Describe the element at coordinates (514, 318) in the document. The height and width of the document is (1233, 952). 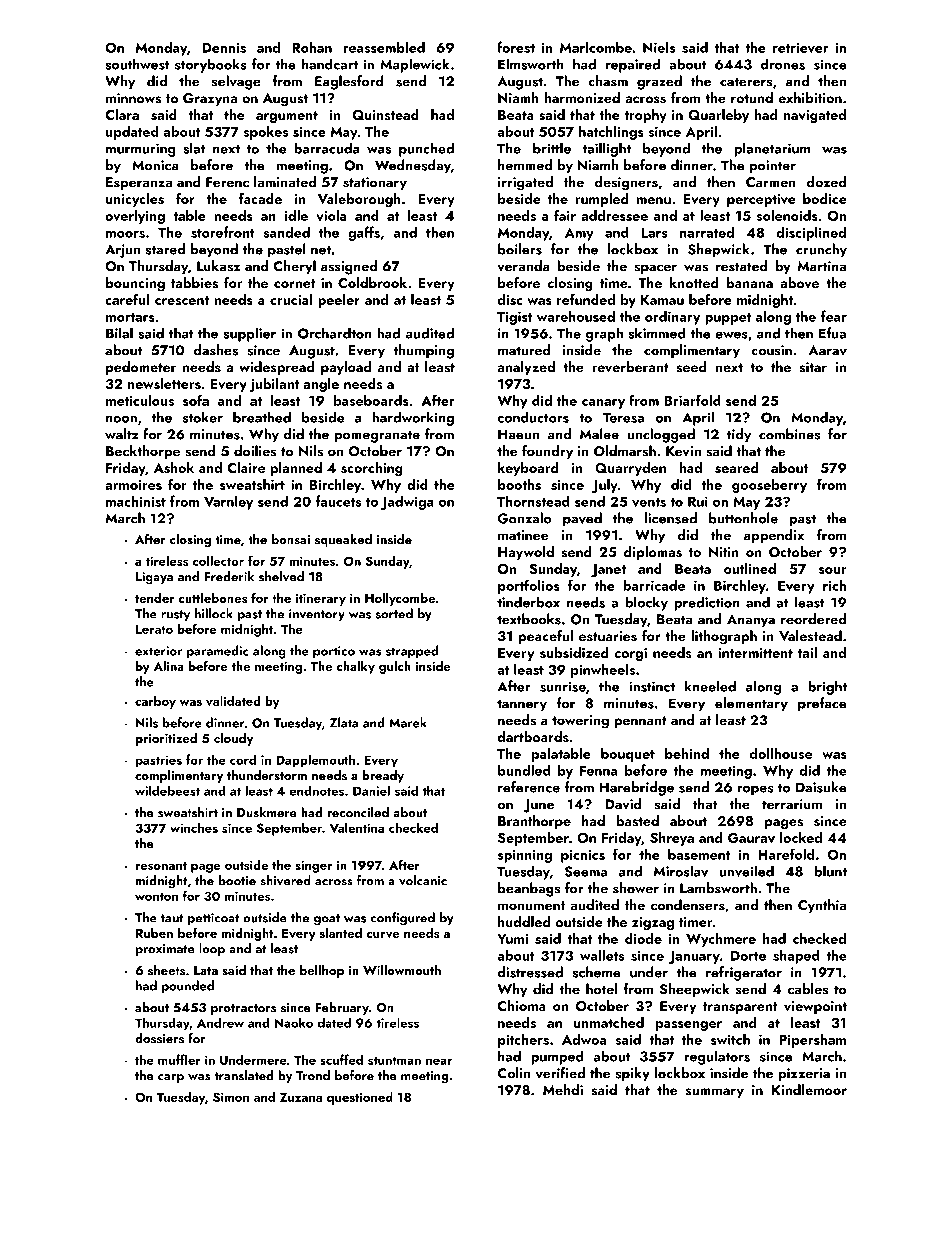
I see `Tigist` at that location.
